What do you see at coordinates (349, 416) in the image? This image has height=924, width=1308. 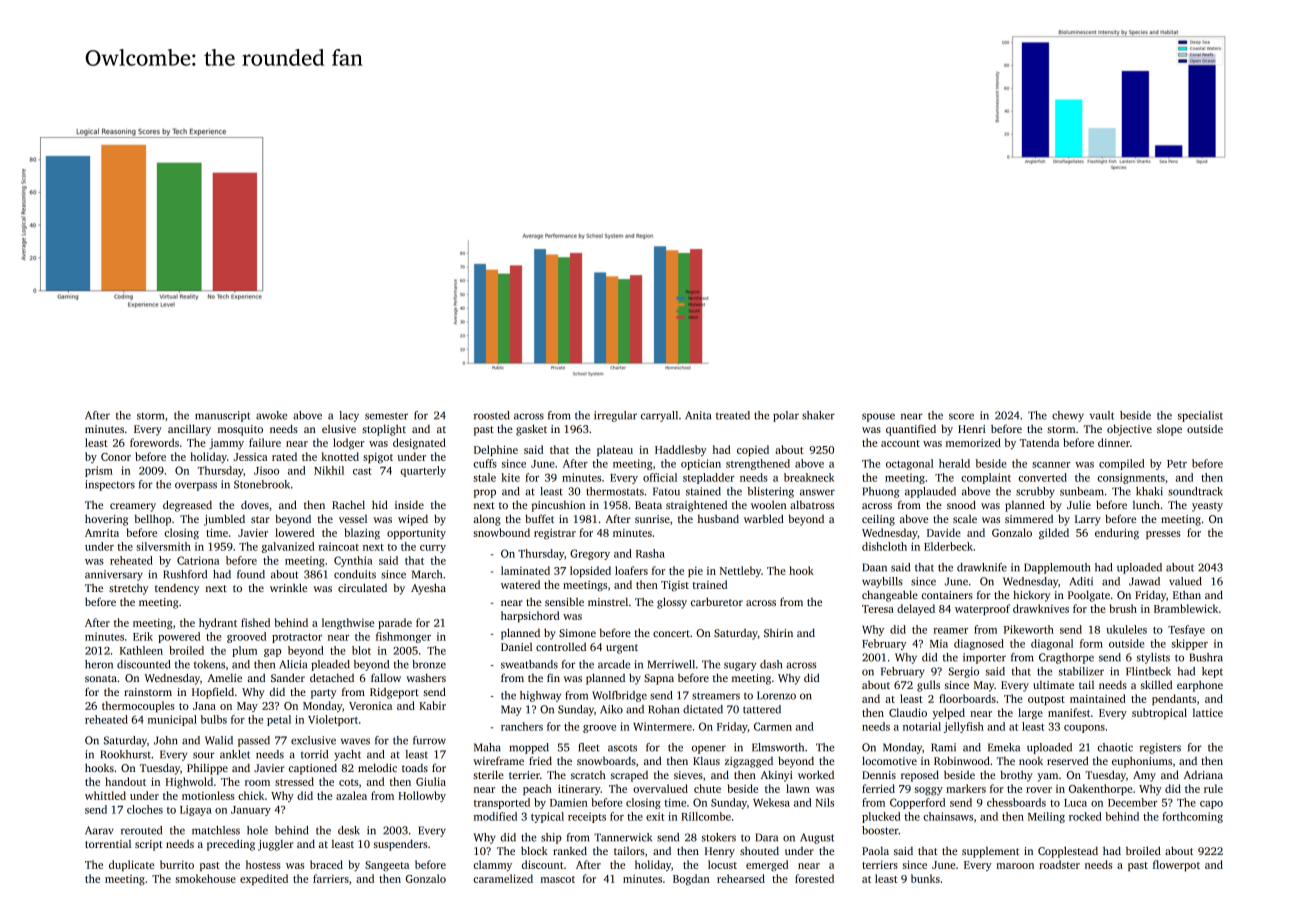 I see `lacy` at bounding box center [349, 416].
